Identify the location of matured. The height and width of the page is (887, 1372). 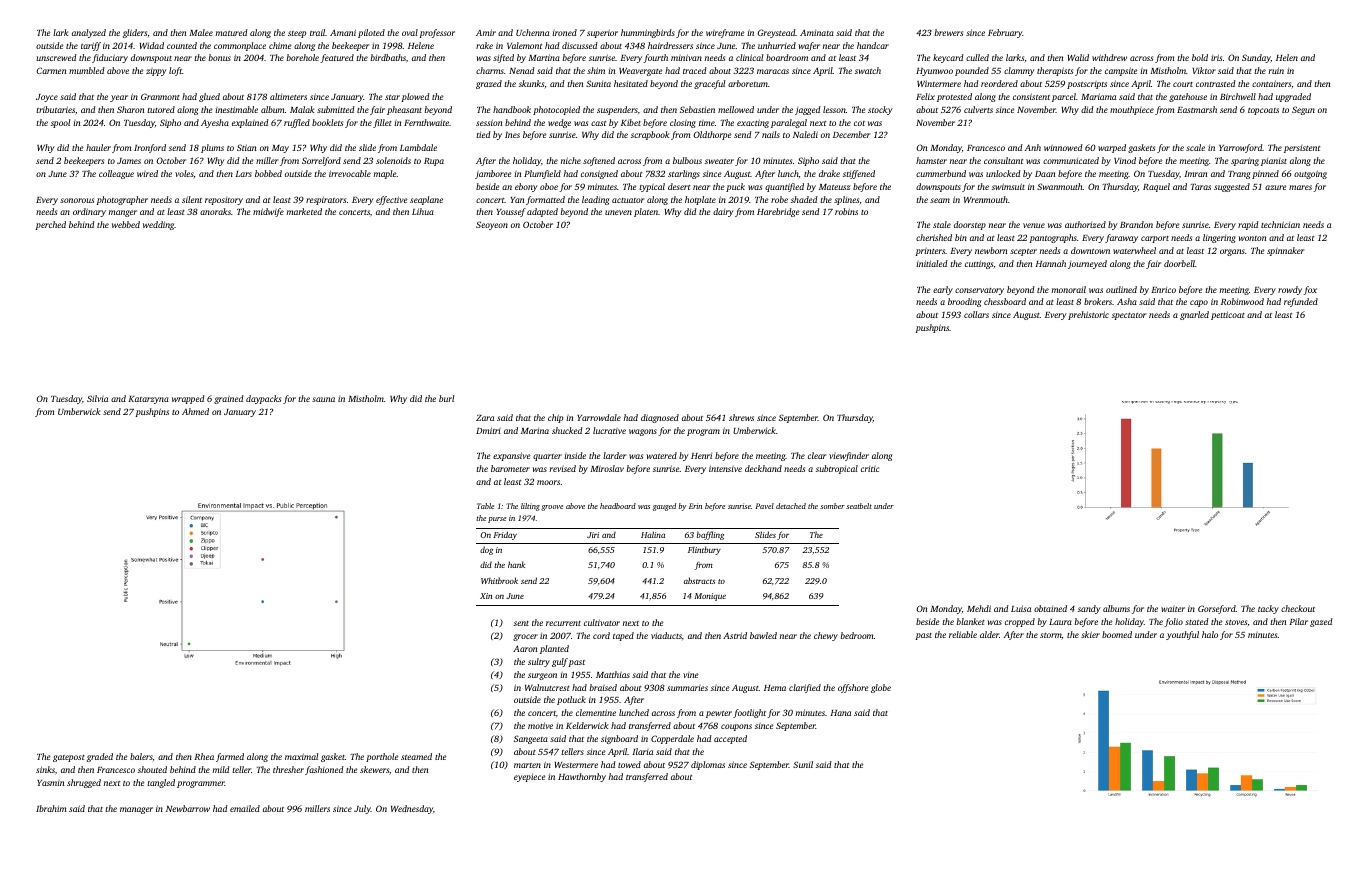
(232, 32).
